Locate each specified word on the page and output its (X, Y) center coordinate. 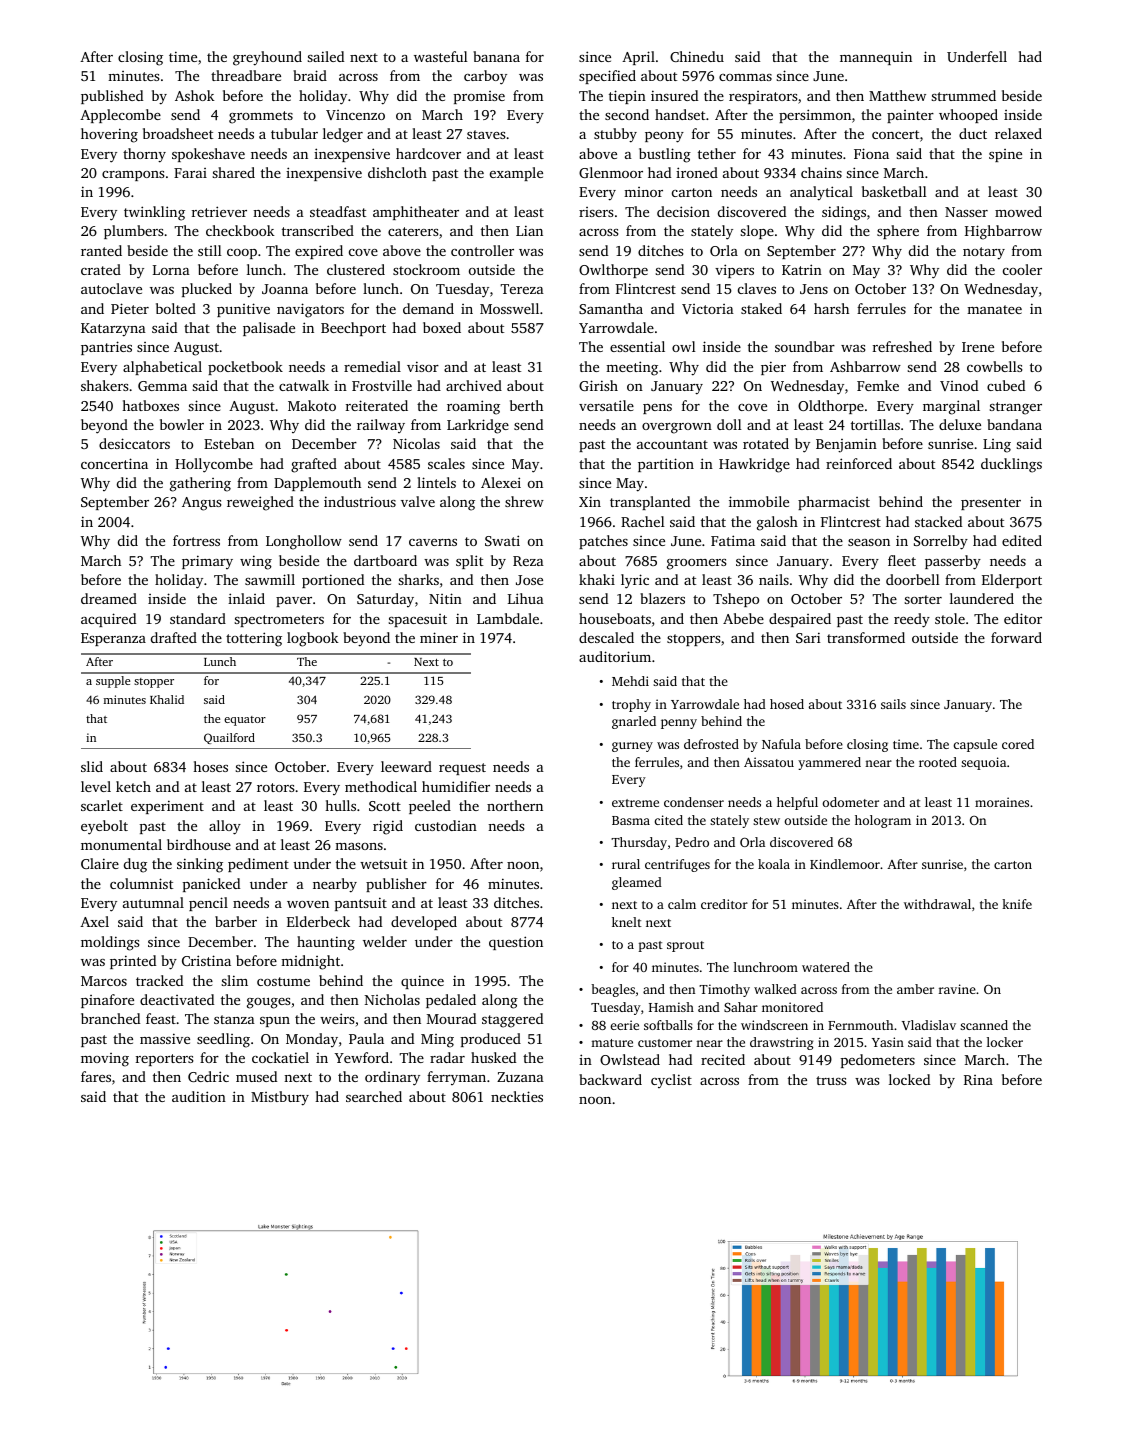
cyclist (671, 1081)
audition (199, 1096)
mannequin (876, 58)
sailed (325, 56)
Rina (978, 1080)
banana (496, 56)
